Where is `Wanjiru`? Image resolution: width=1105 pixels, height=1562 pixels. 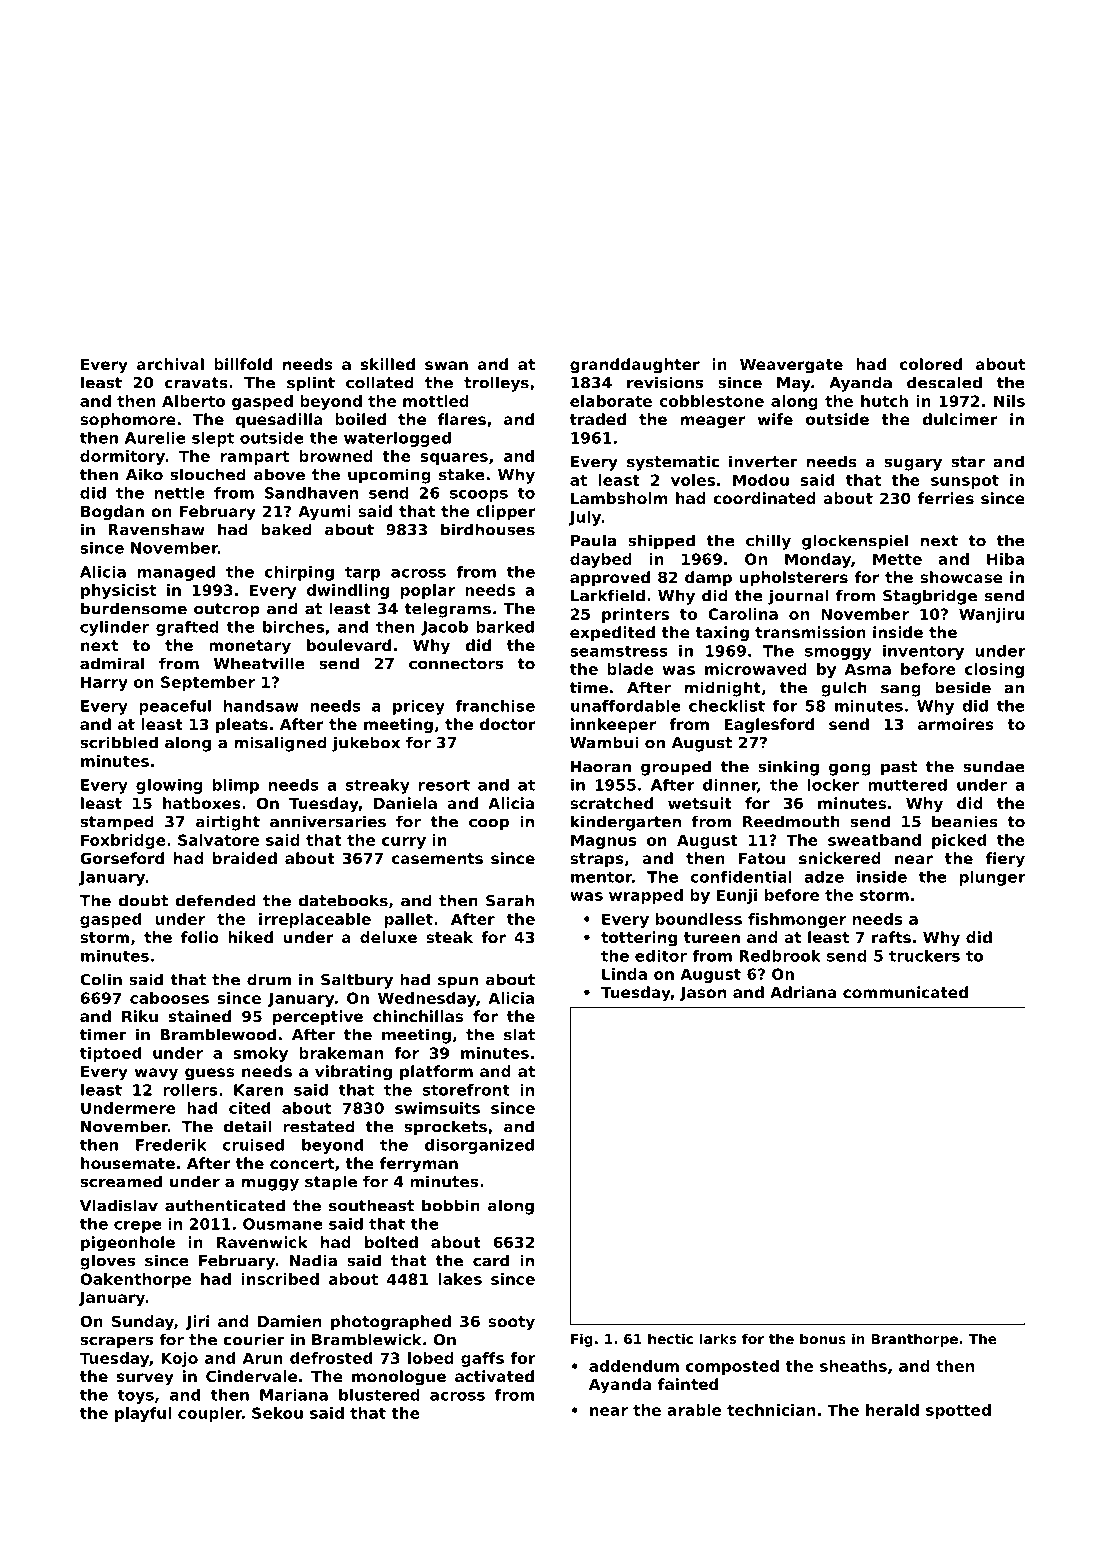
Wanjiru is located at coordinates (991, 615).
